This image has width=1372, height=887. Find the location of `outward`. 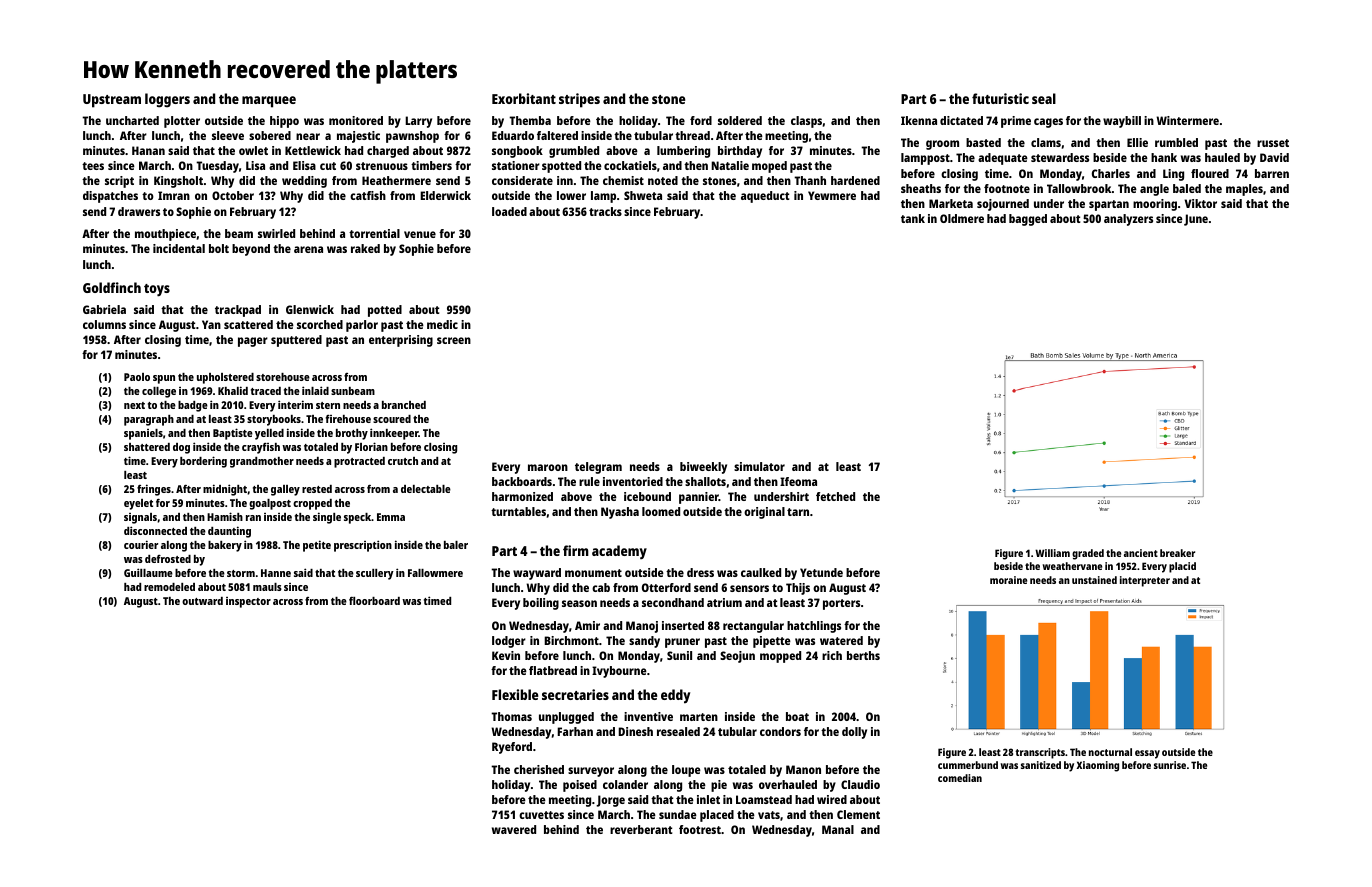

outward is located at coordinates (202, 601).
